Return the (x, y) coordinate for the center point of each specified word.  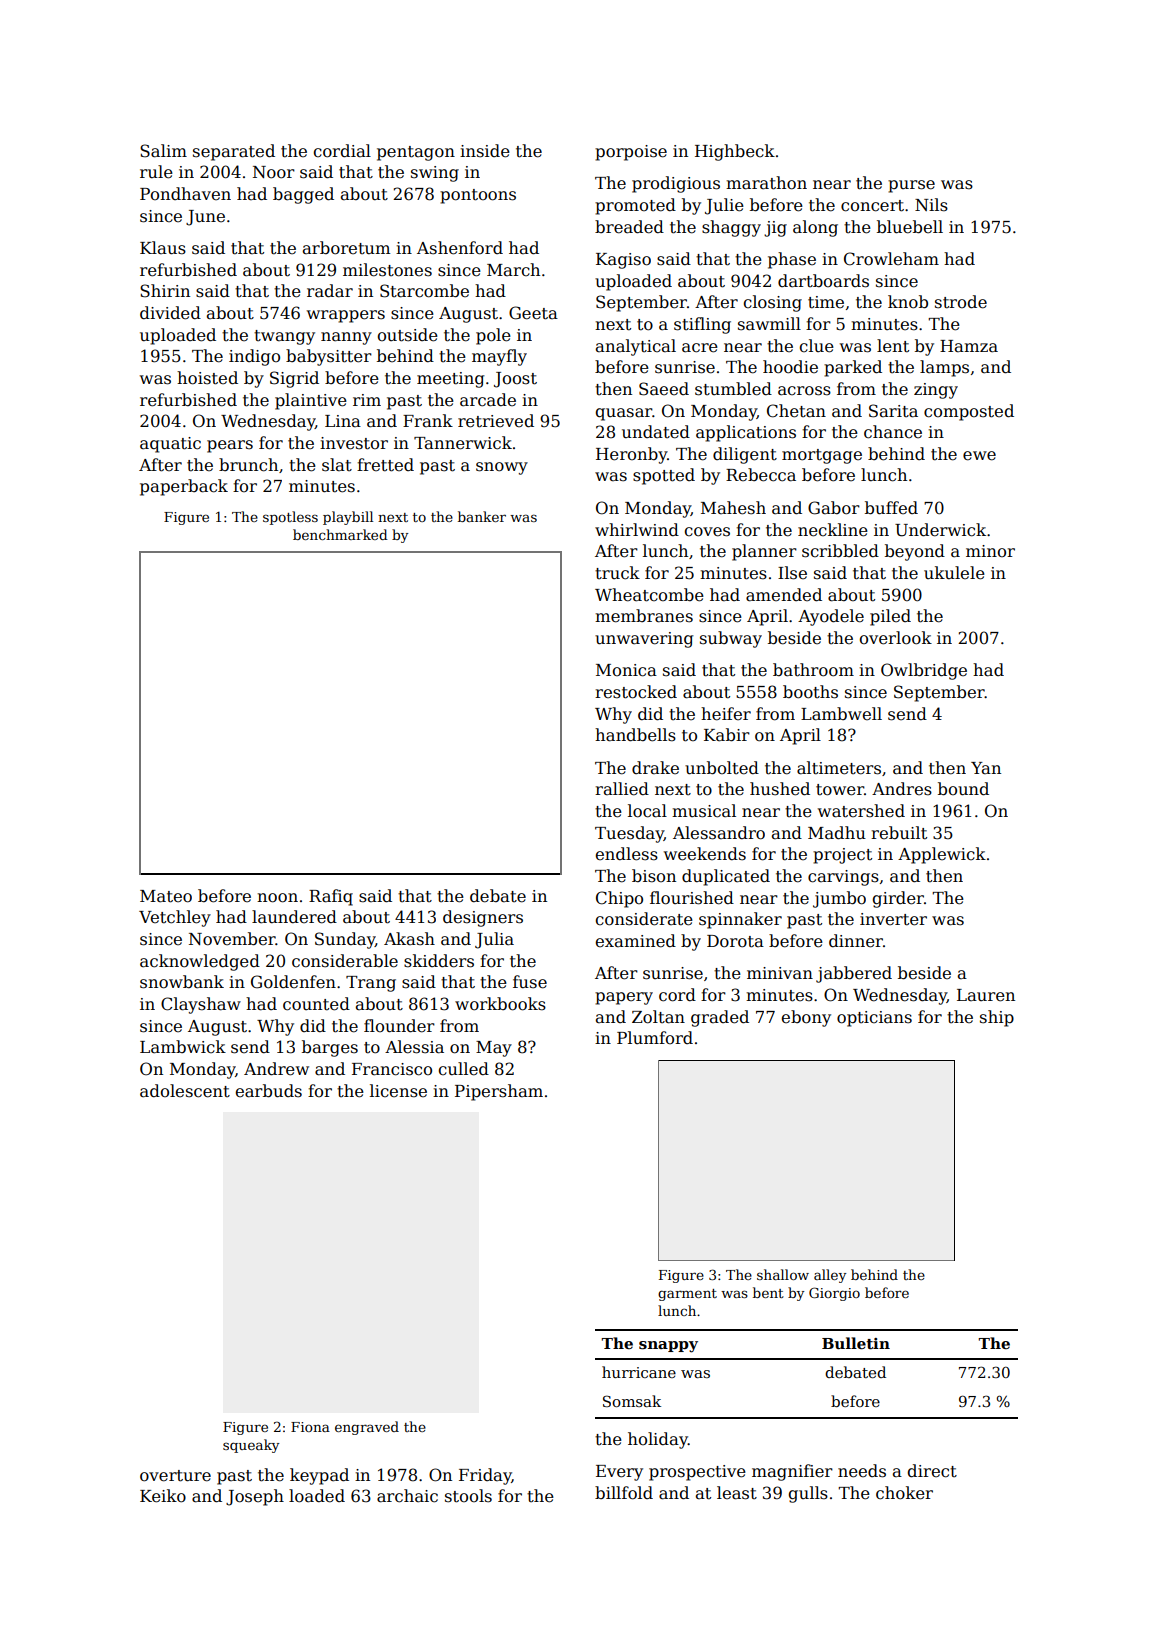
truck (617, 573)
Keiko (163, 1496)
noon (277, 898)
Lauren (986, 995)
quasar (624, 414)
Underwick (940, 530)
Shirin (165, 291)
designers (483, 918)
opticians (874, 1019)
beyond (915, 552)
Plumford (655, 1037)
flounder (399, 1026)
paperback (184, 487)
